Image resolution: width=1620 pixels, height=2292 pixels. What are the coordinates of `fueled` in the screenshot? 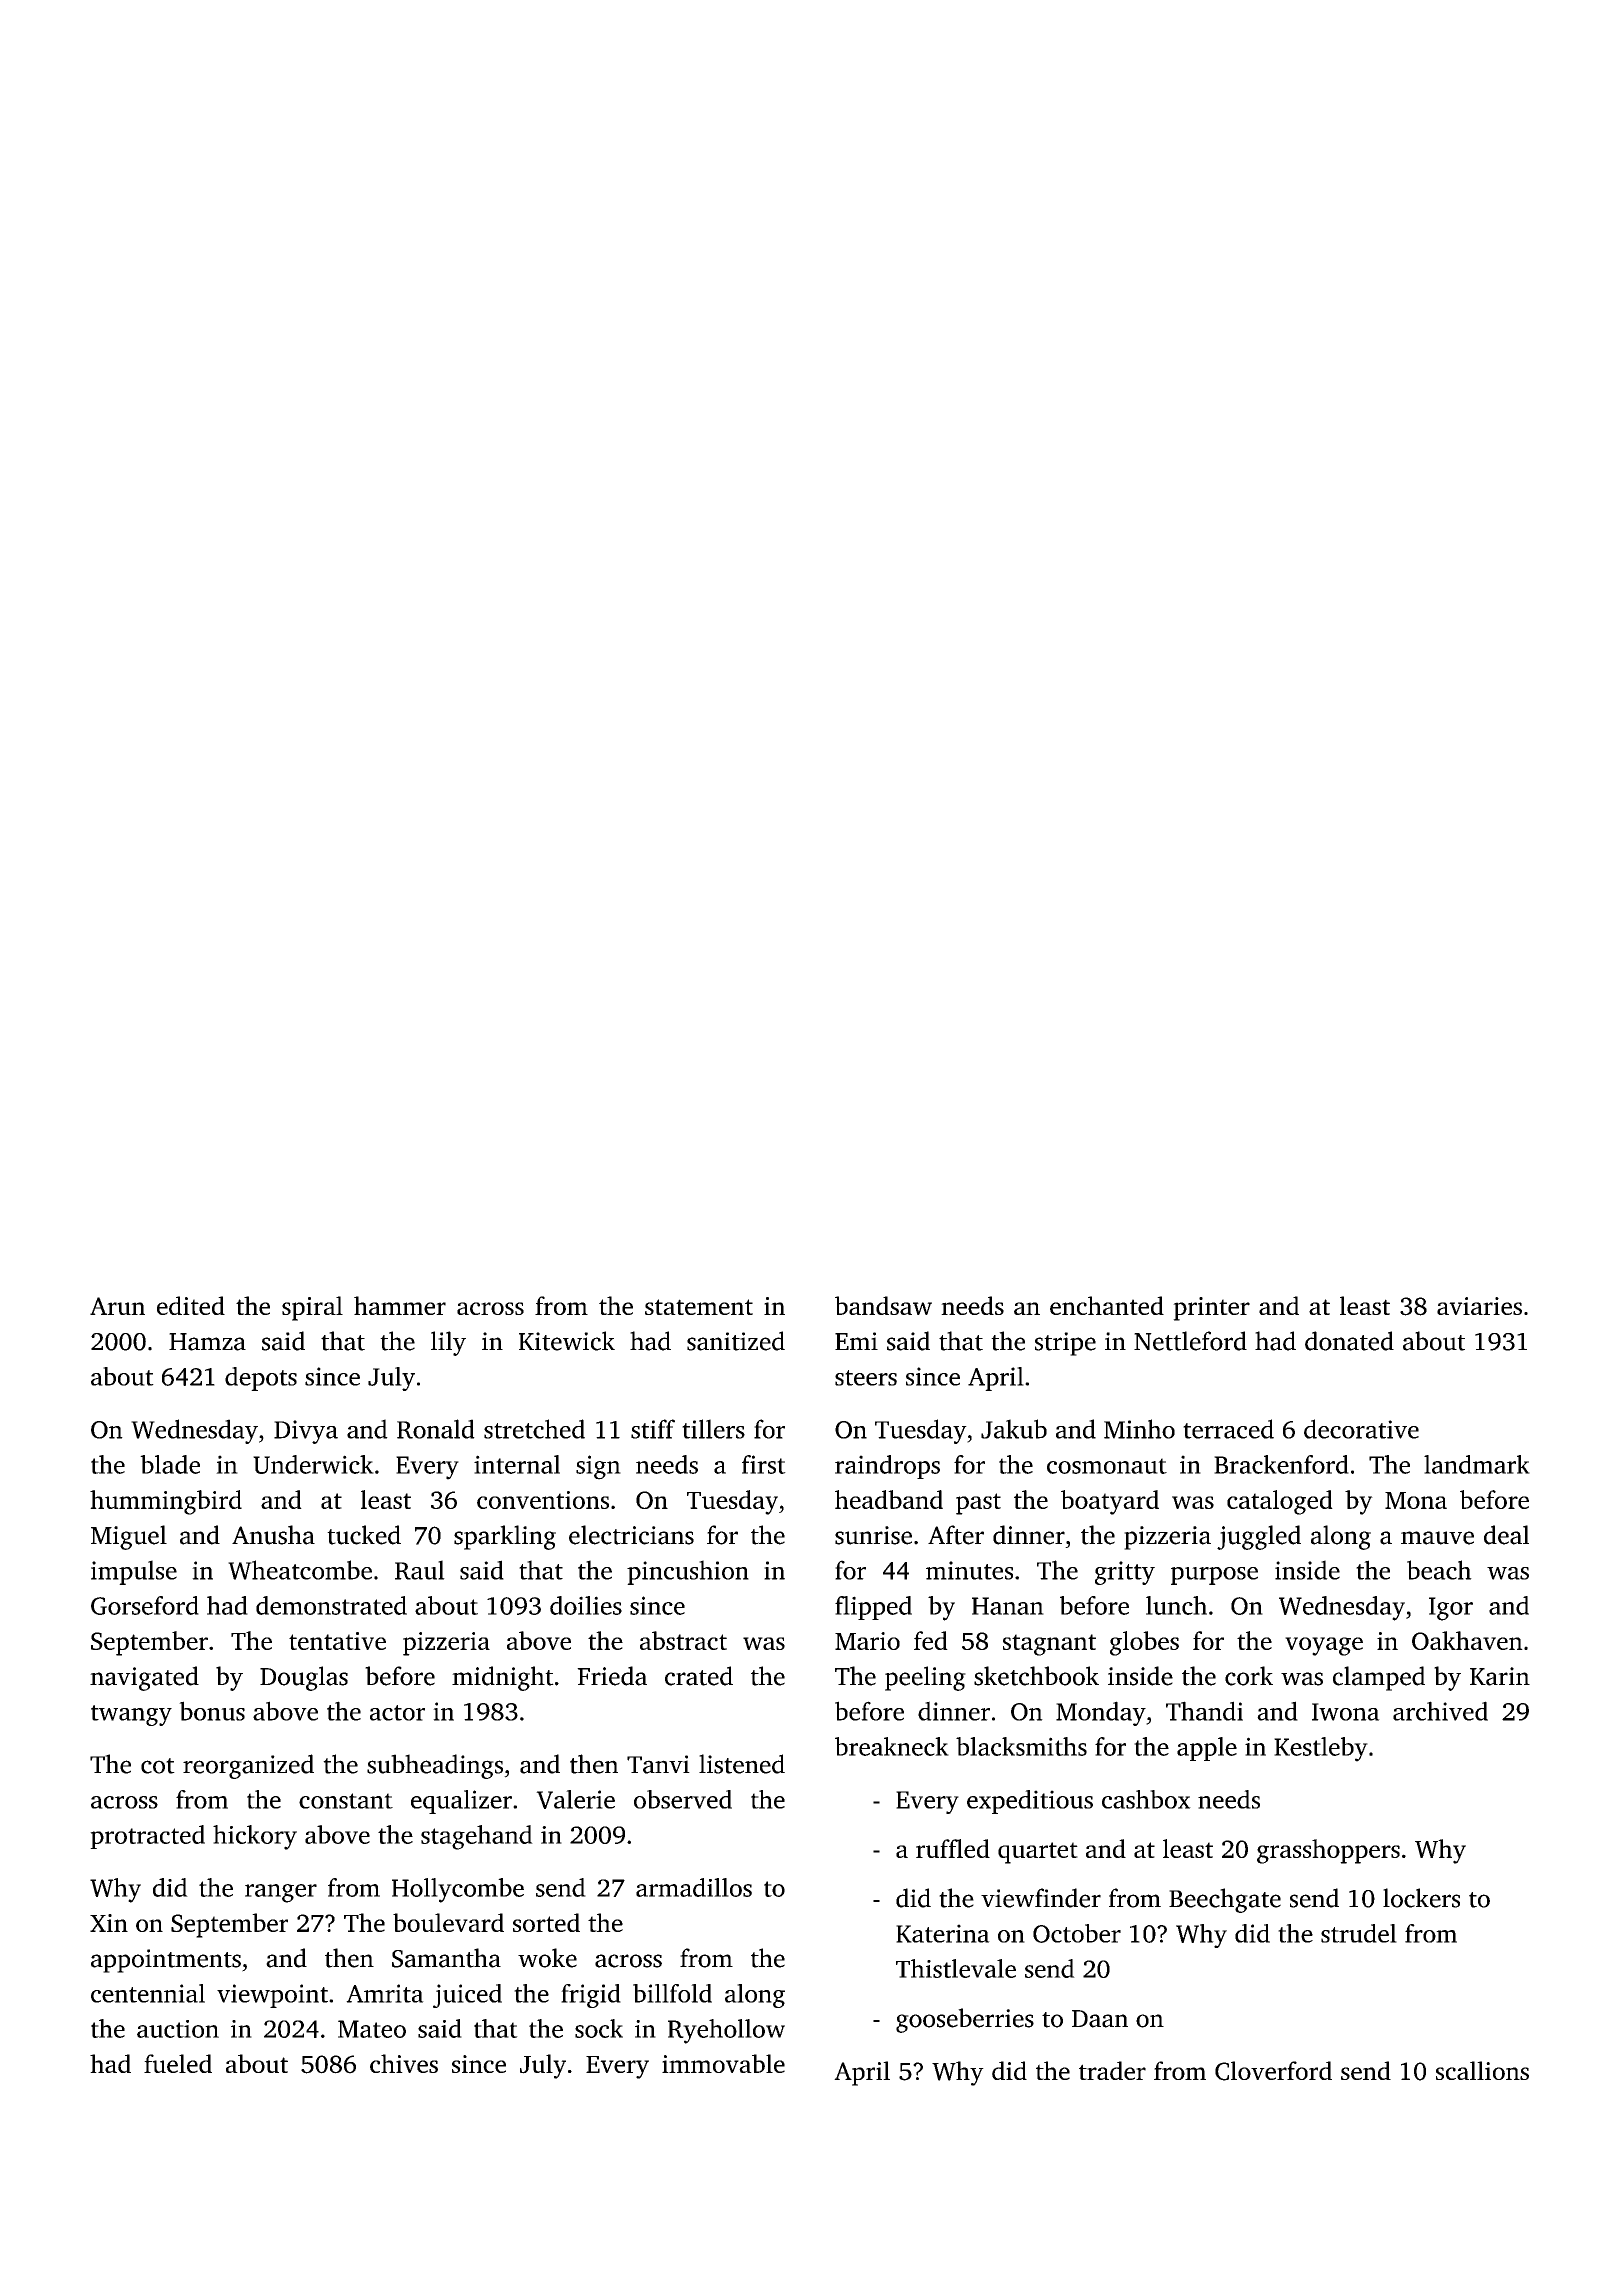 It's located at (178, 2063).
